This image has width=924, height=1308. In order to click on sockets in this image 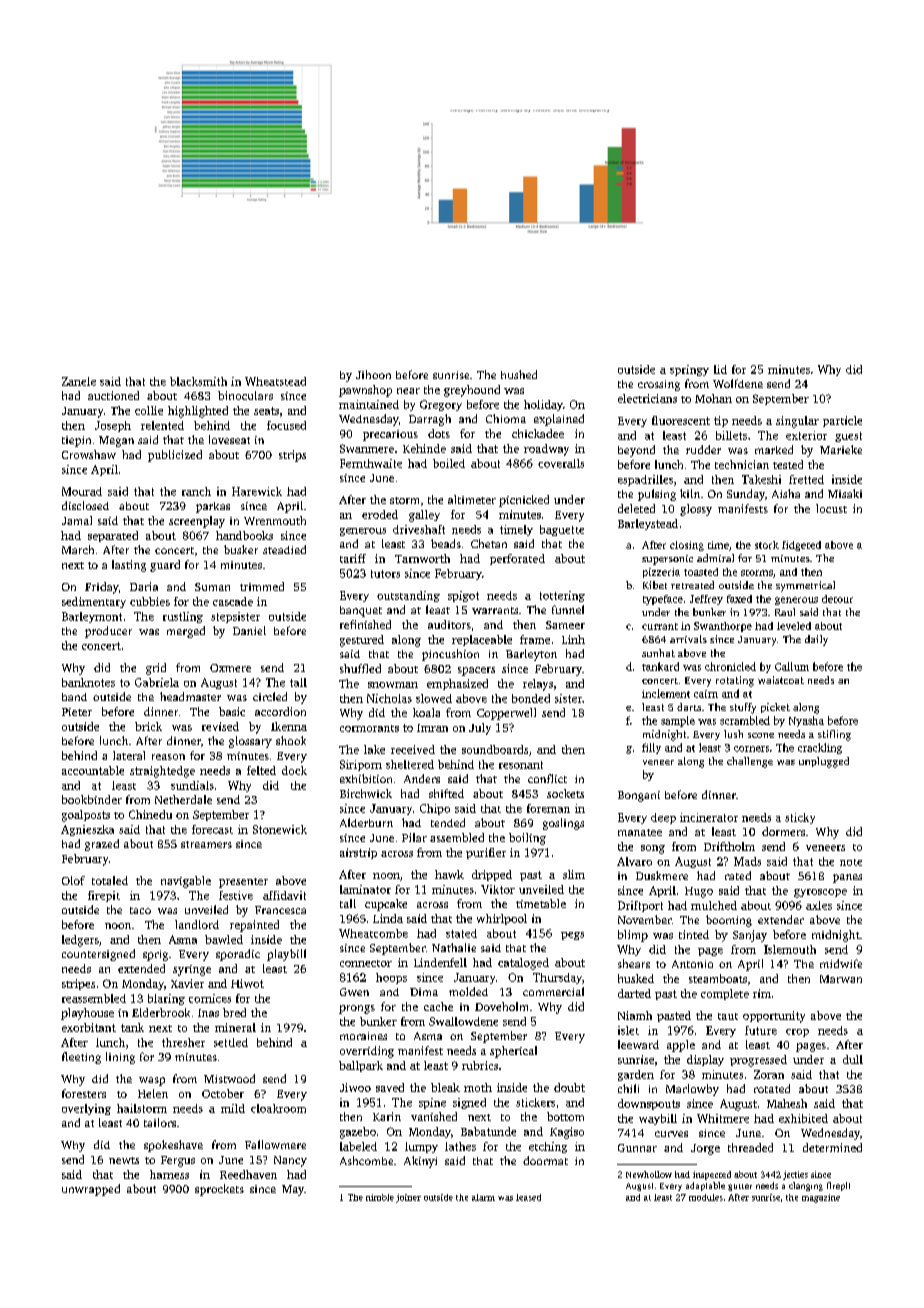, I will do `click(565, 793)`.
